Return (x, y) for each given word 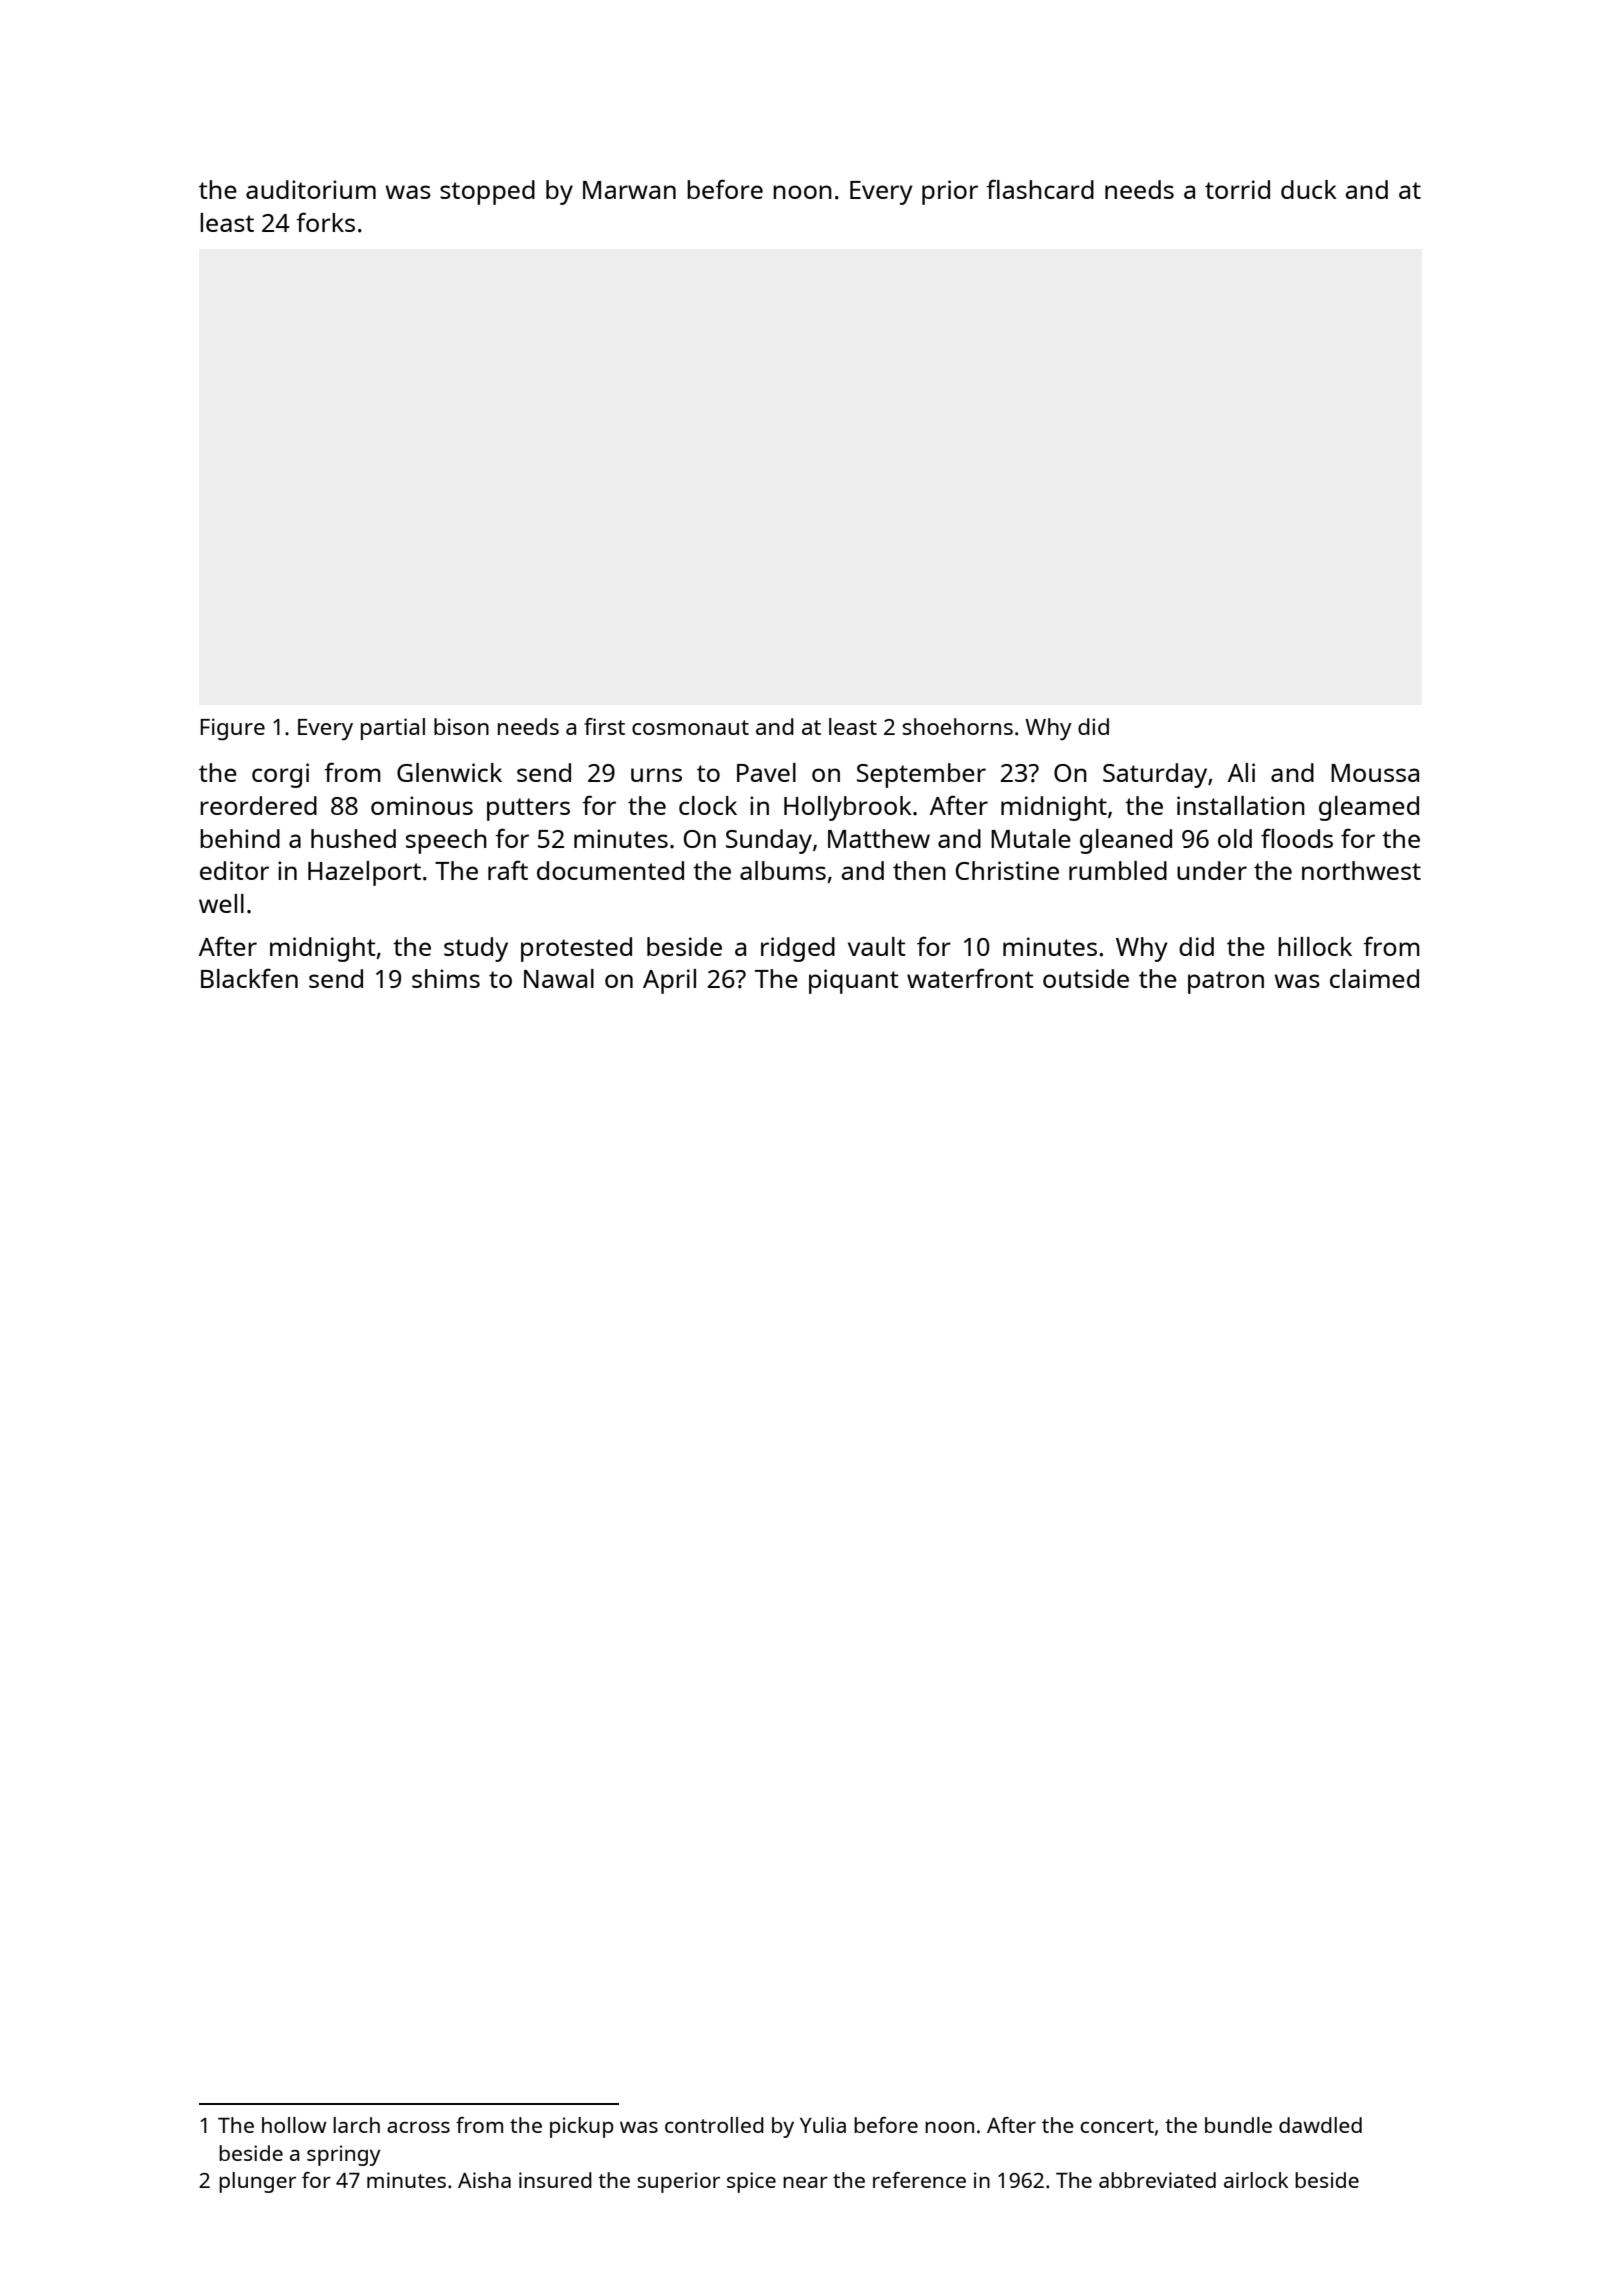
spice (751, 2182)
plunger (257, 2182)
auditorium (311, 189)
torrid (1237, 189)
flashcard (1040, 189)
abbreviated (1157, 2180)
